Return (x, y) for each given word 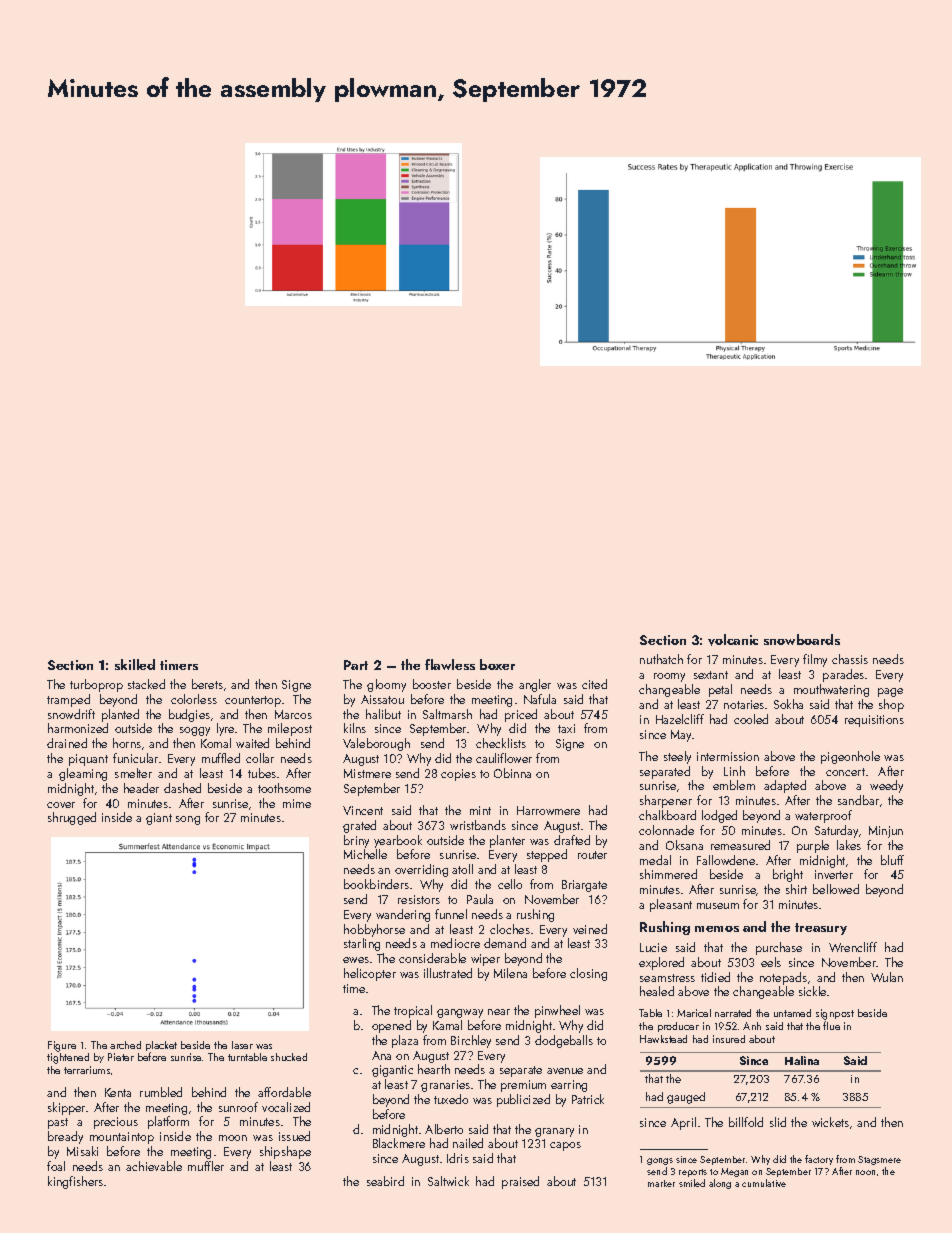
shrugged (72, 818)
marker (661, 1183)
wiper (485, 960)
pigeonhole (850, 757)
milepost (290, 729)
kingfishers (75, 1182)
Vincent (363, 810)
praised (520, 1182)
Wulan (887, 977)
